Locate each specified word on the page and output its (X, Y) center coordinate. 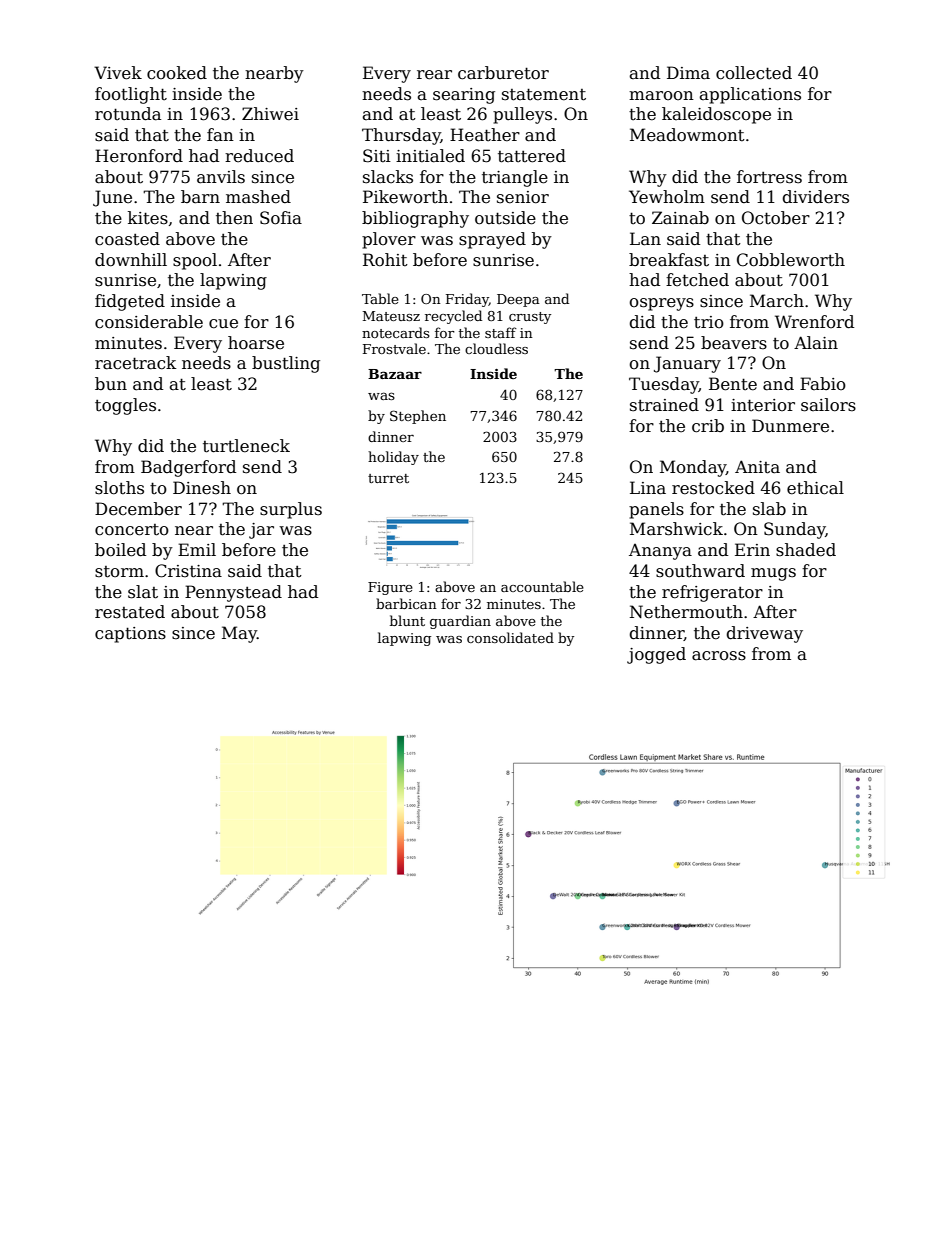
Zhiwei (270, 114)
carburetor (503, 73)
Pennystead (233, 593)
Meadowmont (687, 135)
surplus (291, 510)
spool (195, 261)
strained (664, 405)
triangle (515, 178)
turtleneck (246, 446)
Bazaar (395, 374)
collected (754, 73)
